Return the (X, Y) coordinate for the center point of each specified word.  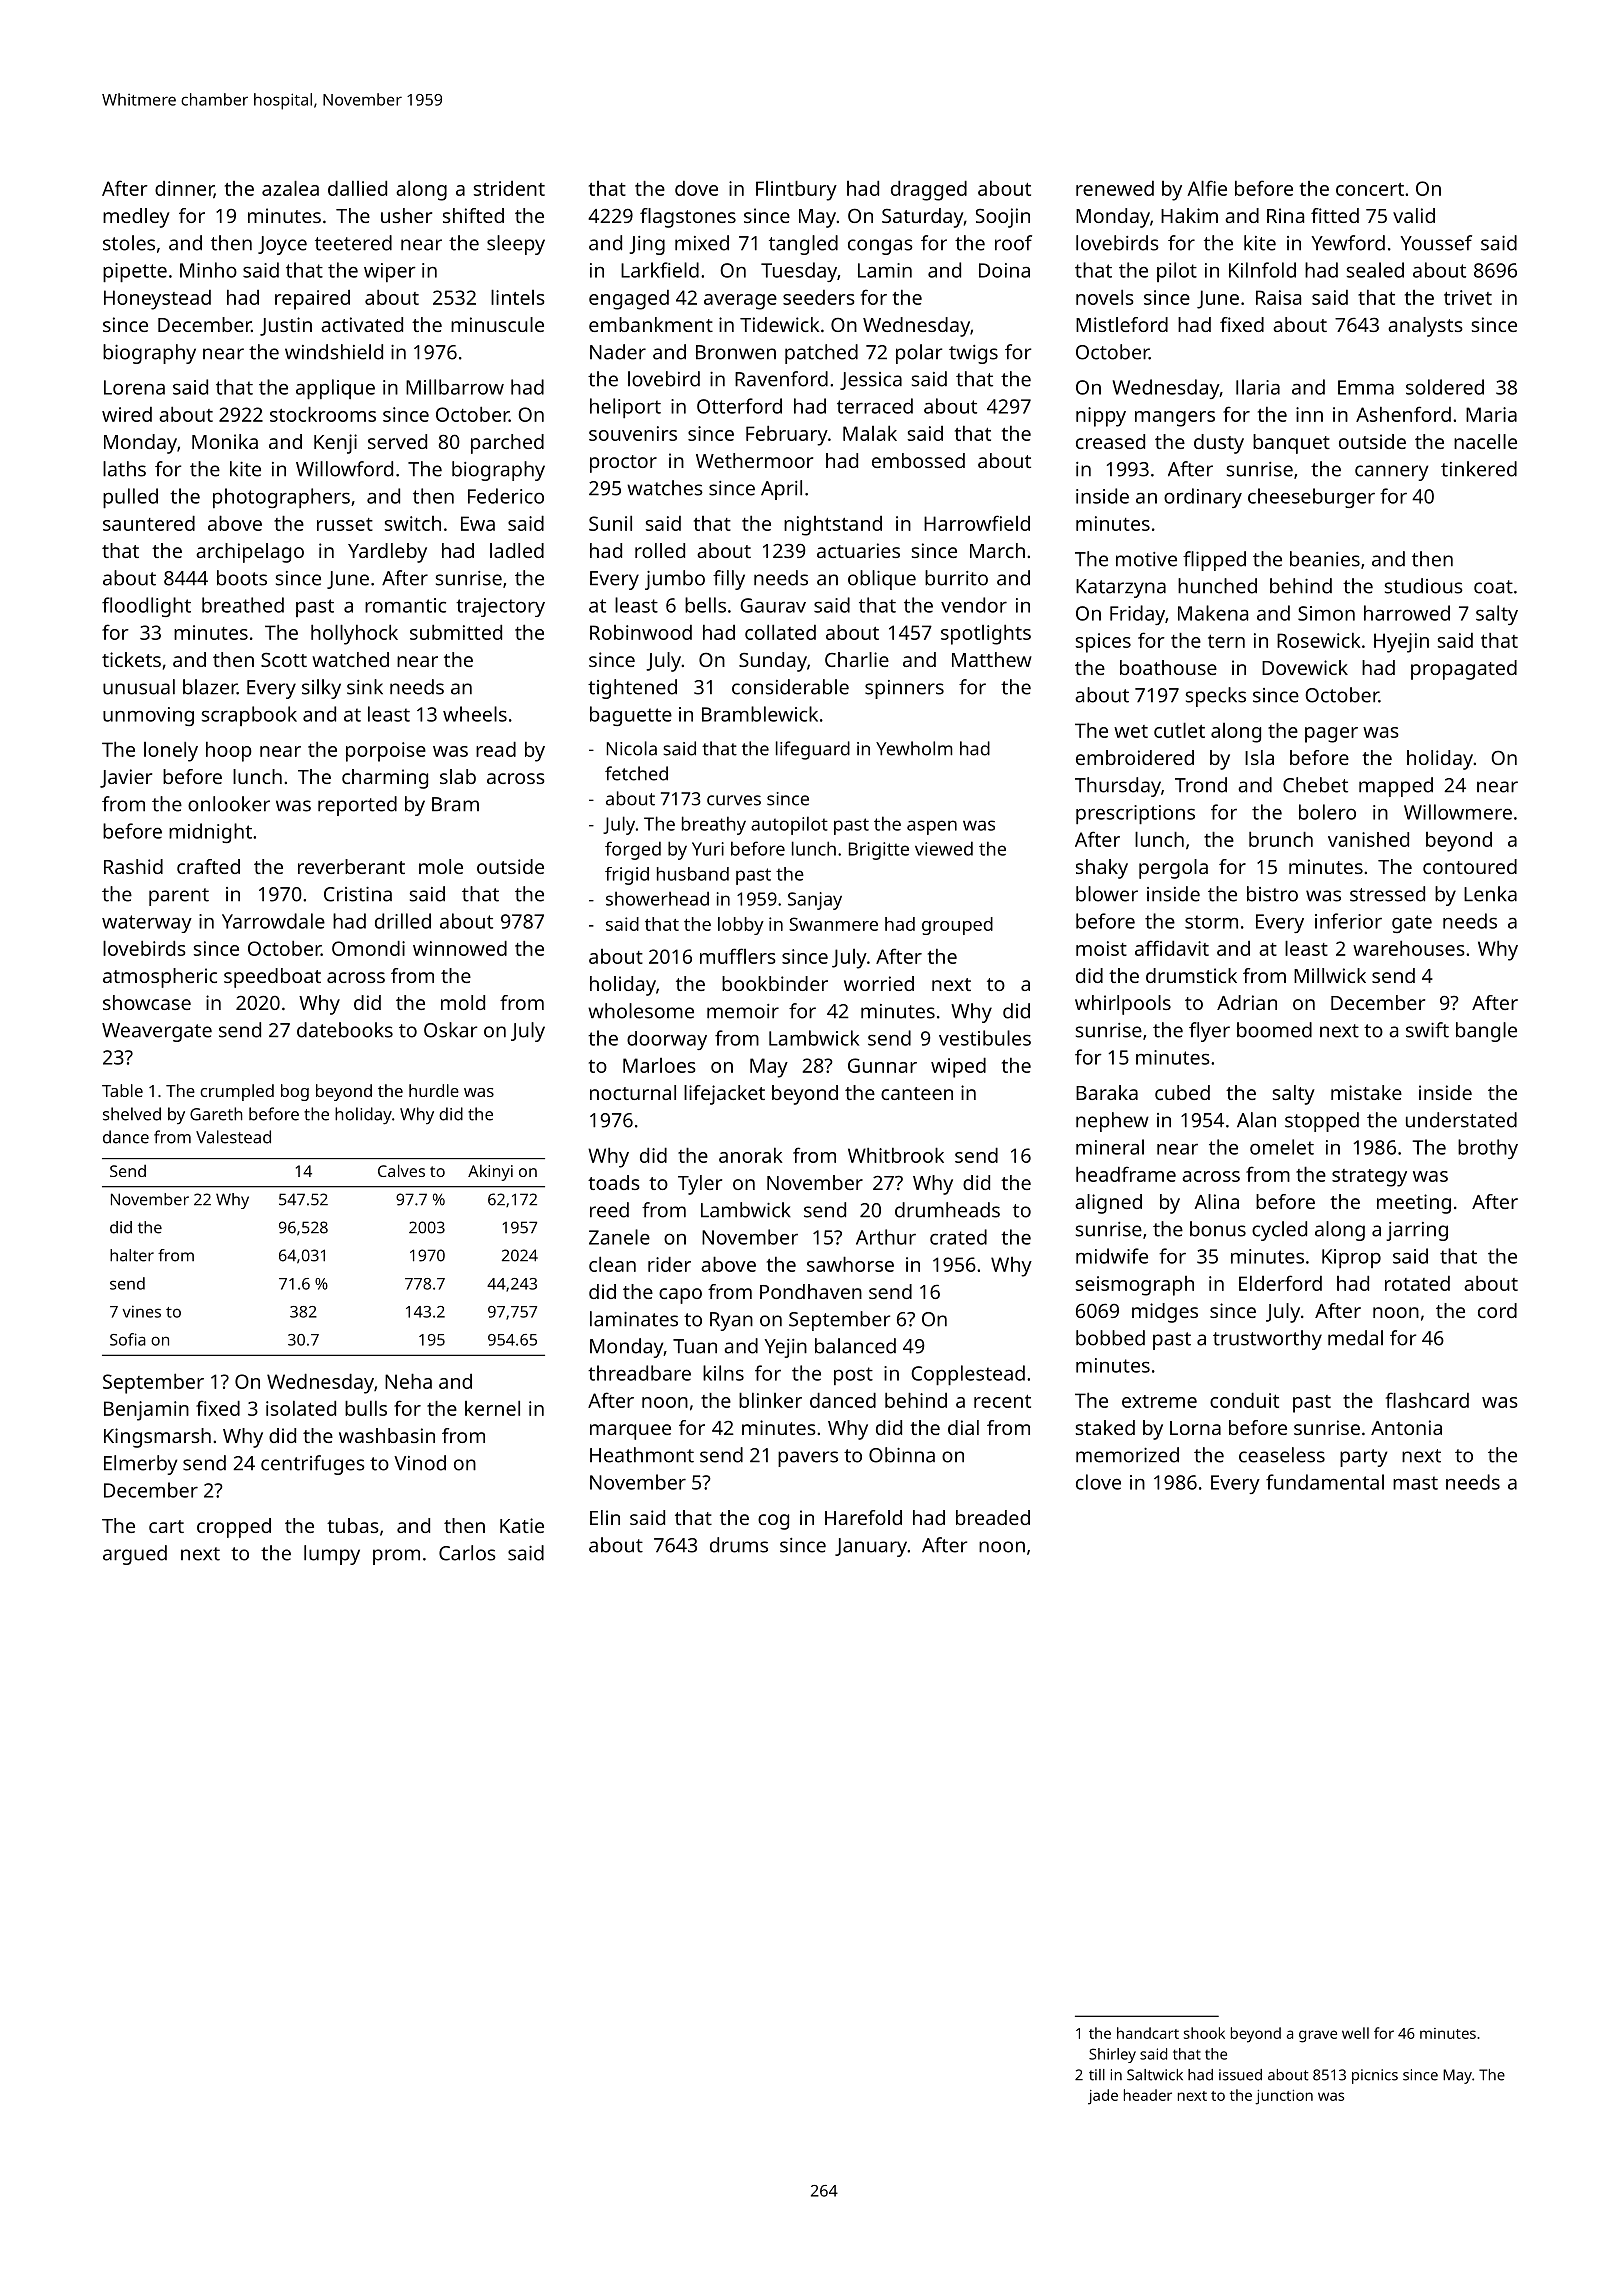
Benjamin (146, 1411)
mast (1415, 1483)
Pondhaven (811, 1291)
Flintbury (796, 190)
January (871, 1547)
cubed (1182, 1092)
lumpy (332, 1555)
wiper (390, 272)
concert (1370, 189)
